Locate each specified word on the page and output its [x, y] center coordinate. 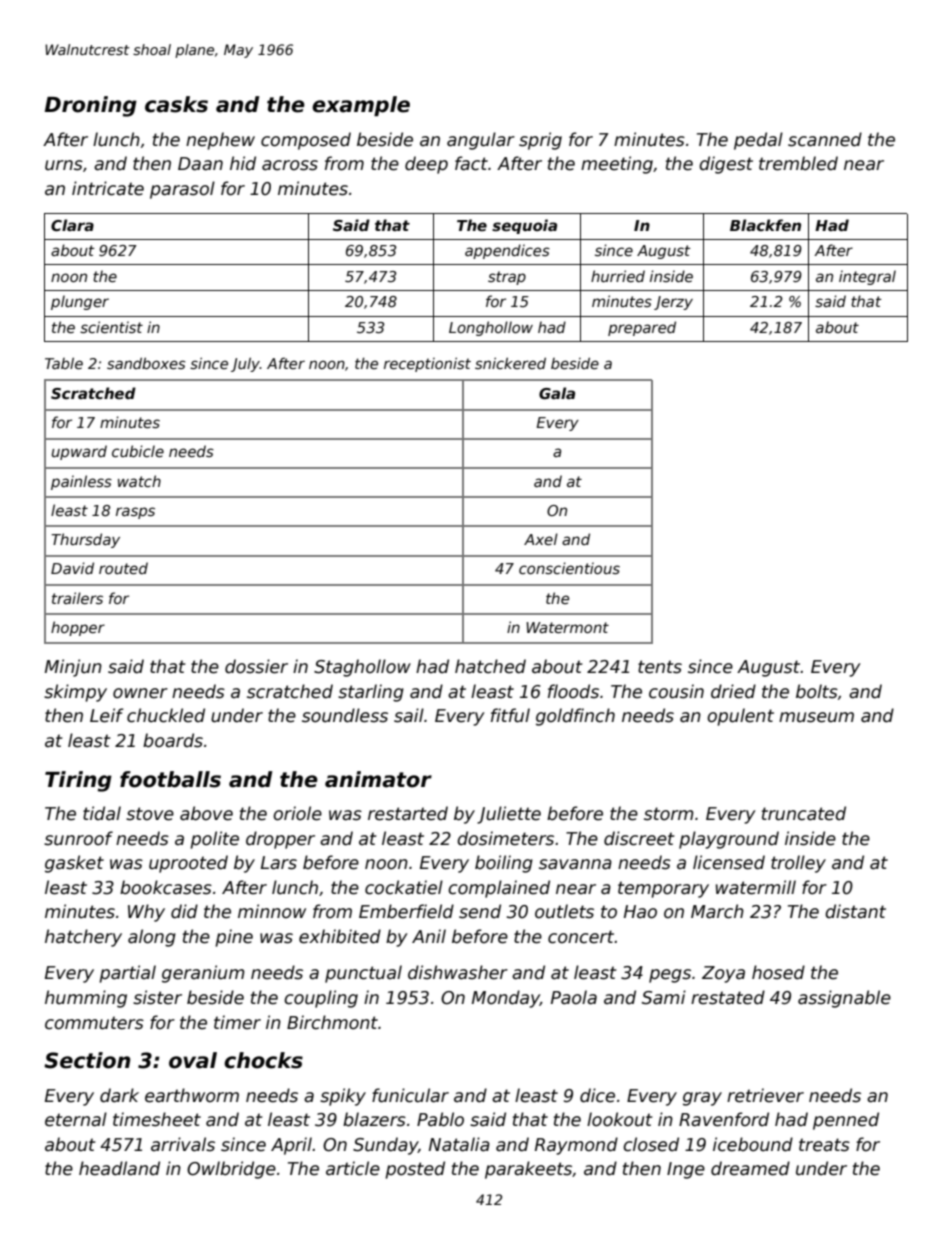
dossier [256, 666]
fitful [510, 715]
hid [243, 163]
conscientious [569, 568]
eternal [76, 1119]
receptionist [427, 364]
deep [426, 165]
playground [729, 840]
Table [64, 363]
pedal [758, 141]
